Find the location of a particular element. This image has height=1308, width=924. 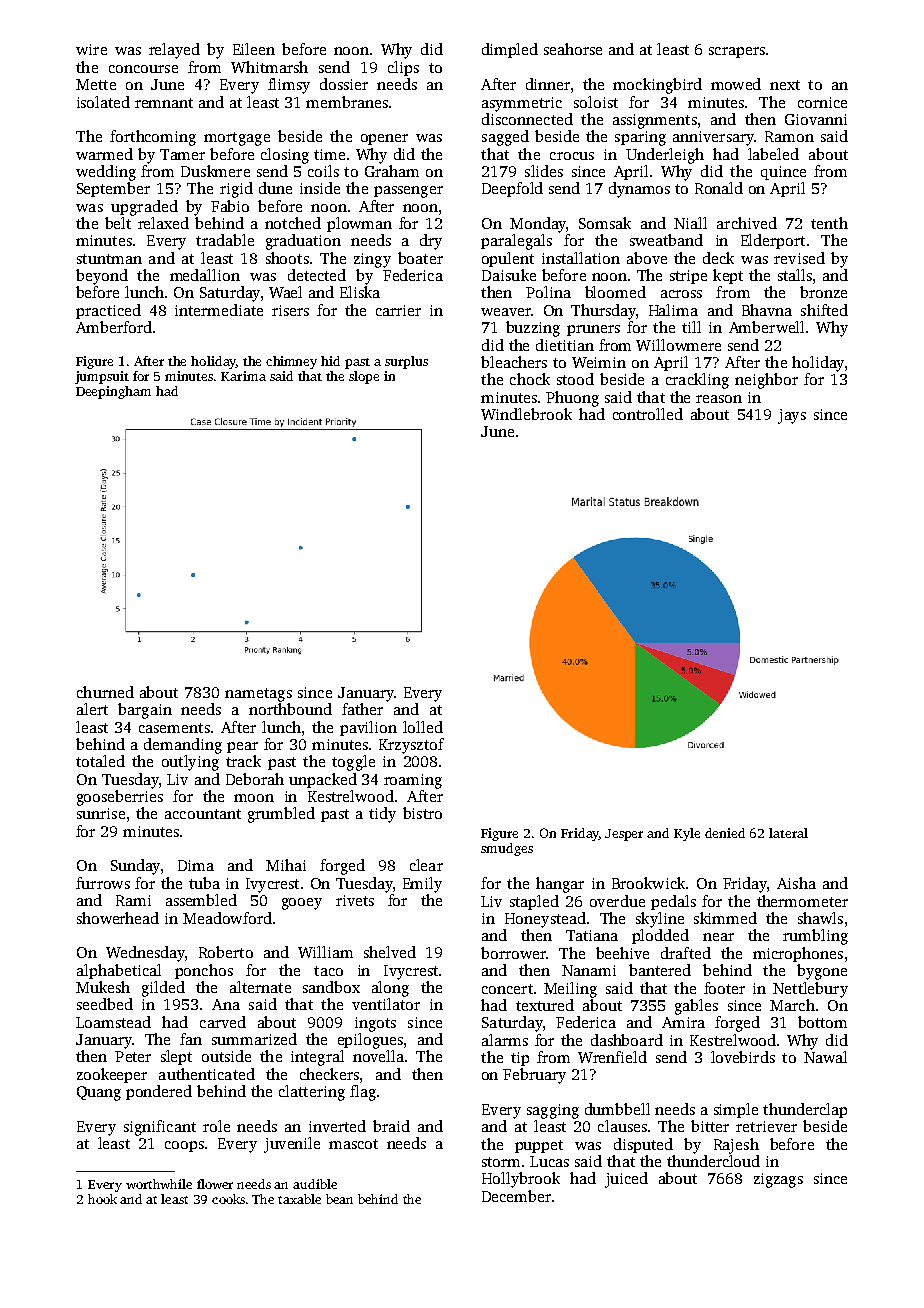

taxable is located at coordinates (299, 1199).
